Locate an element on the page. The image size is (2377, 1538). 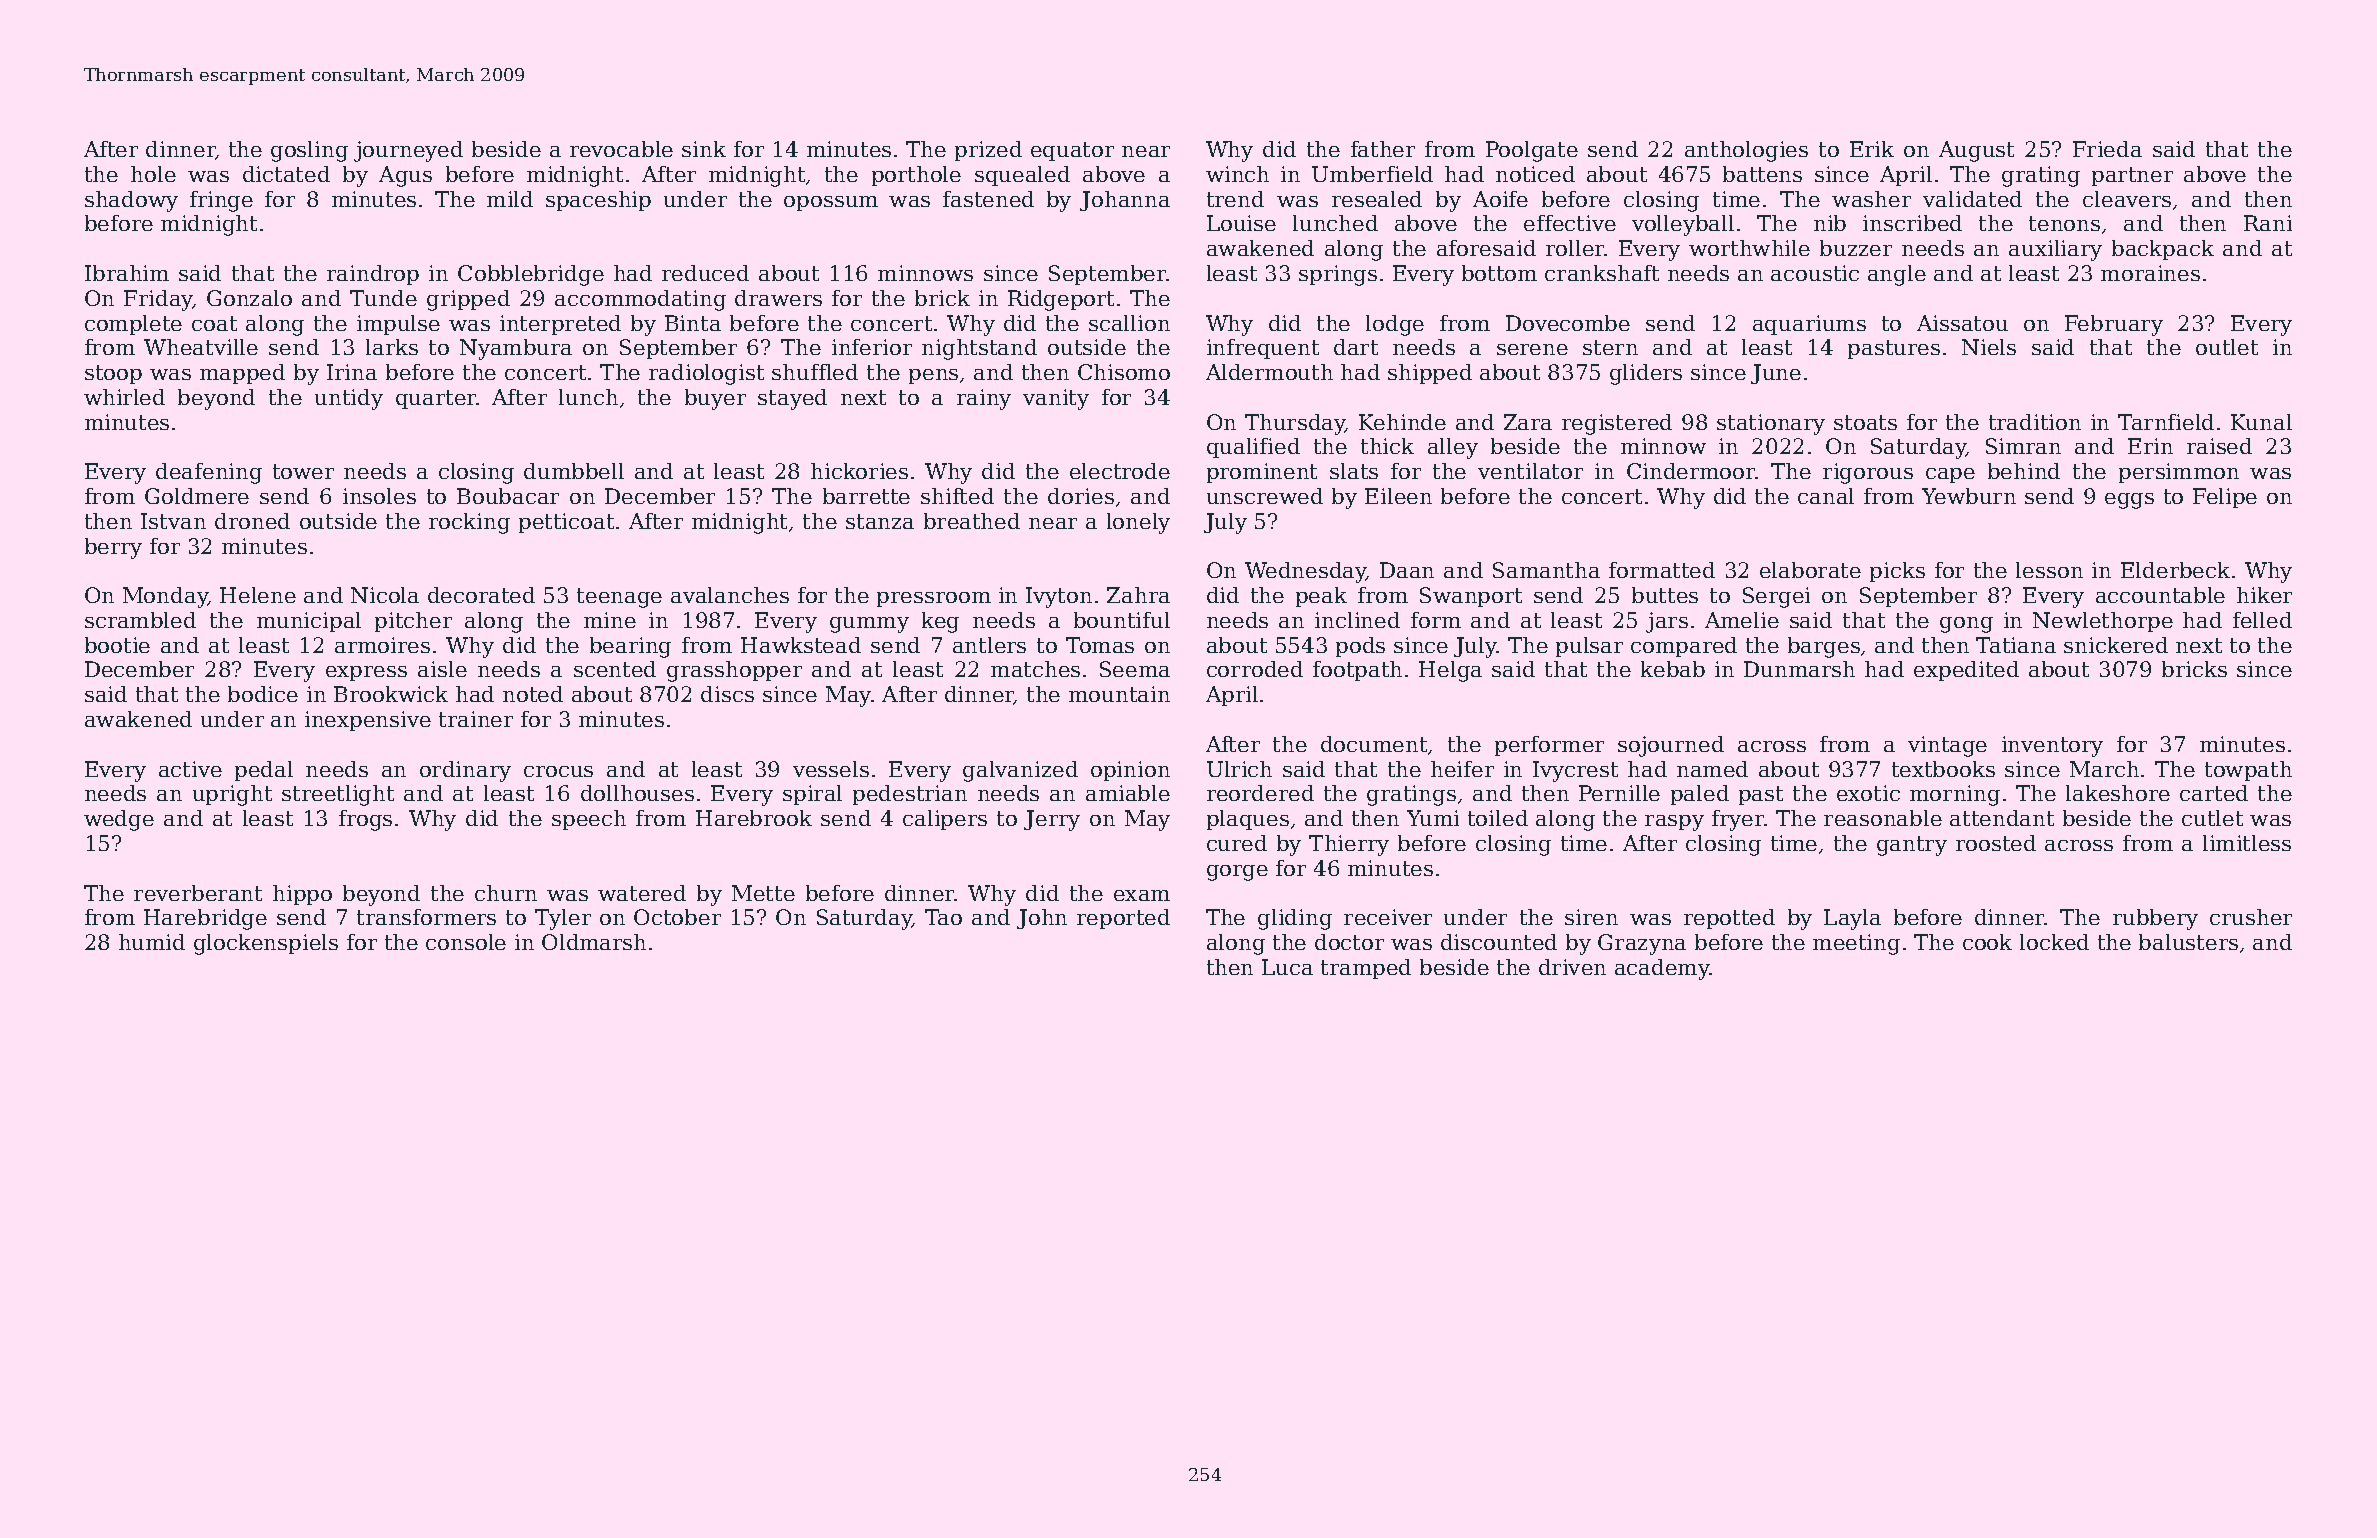
fastened is located at coordinates (988, 199).
